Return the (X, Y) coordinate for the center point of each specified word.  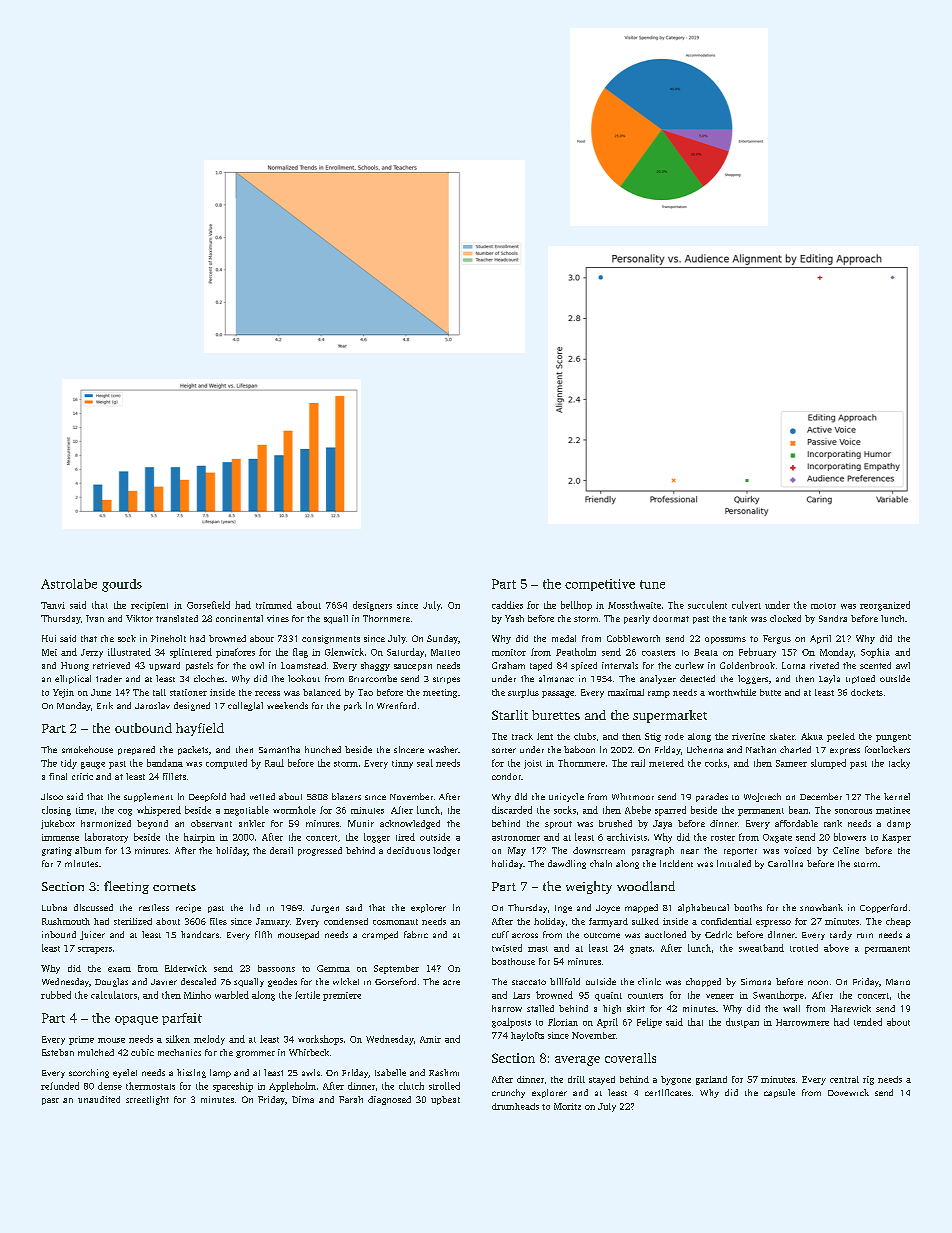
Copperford (883, 908)
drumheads (515, 1106)
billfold (565, 981)
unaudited (99, 1099)
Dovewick (848, 1092)
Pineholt (168, 638)
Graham (508, 665)
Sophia (875, 653)
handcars (200, 934)
